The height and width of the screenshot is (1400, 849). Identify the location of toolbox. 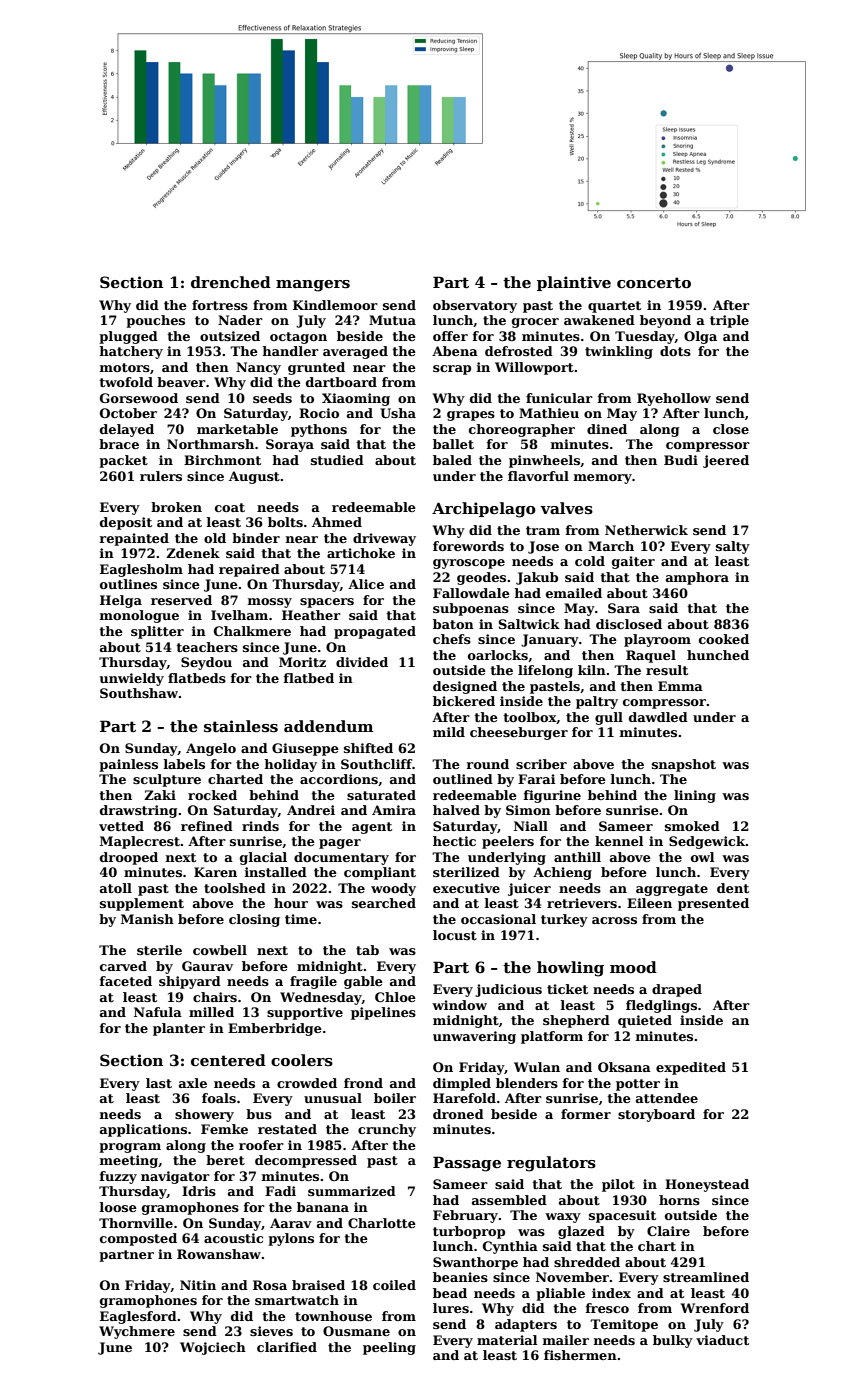
(530, 718).
